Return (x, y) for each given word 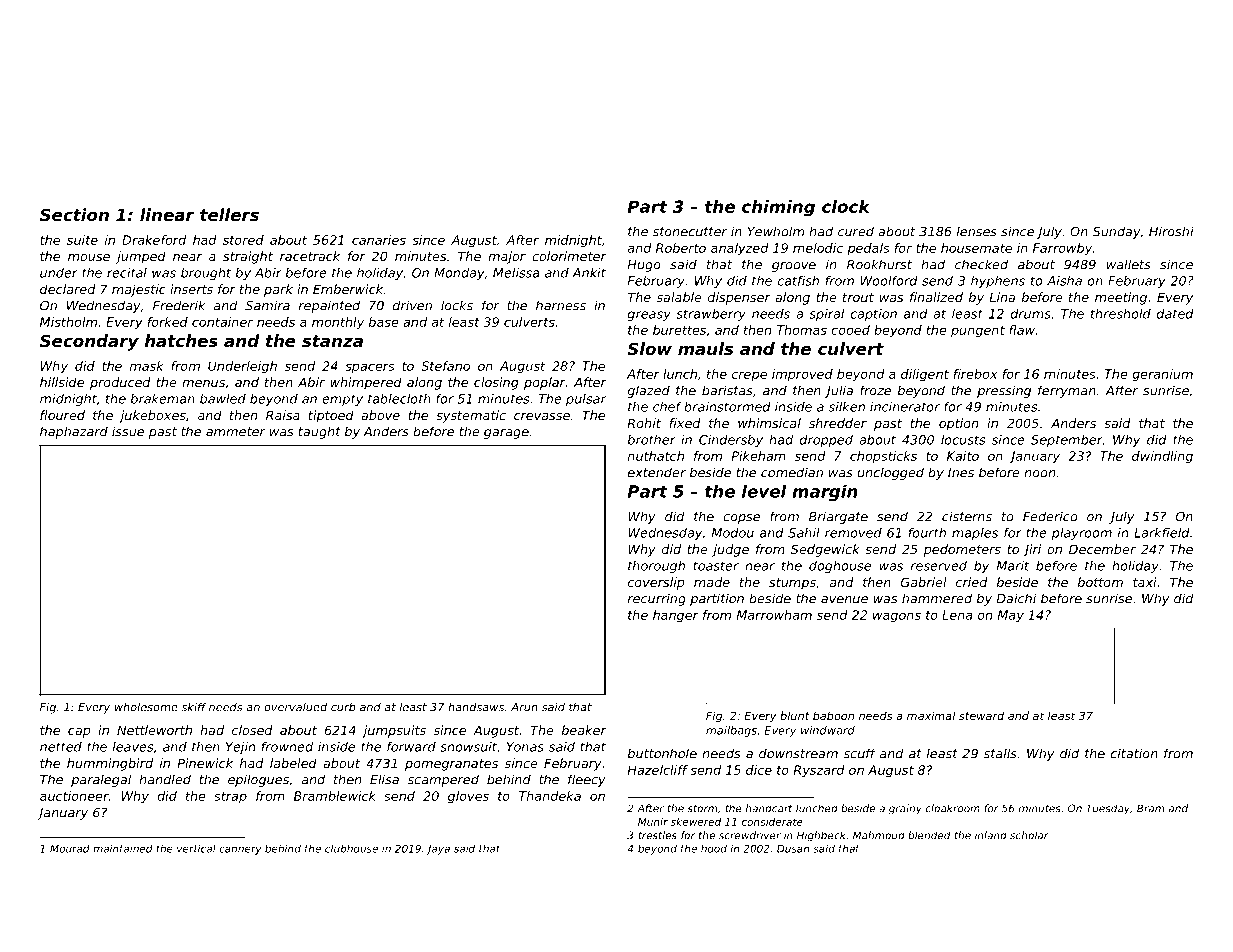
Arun (524, 707)
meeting (1121, 298)
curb (343, 707)
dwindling (1162, 457)
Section (74, 214)
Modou (733, 533)
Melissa (516, 273)
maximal (931, 715)
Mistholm (68, 322)
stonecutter (690, 232)
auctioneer (74, 796)
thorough (656, 567)
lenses (977, 231)
